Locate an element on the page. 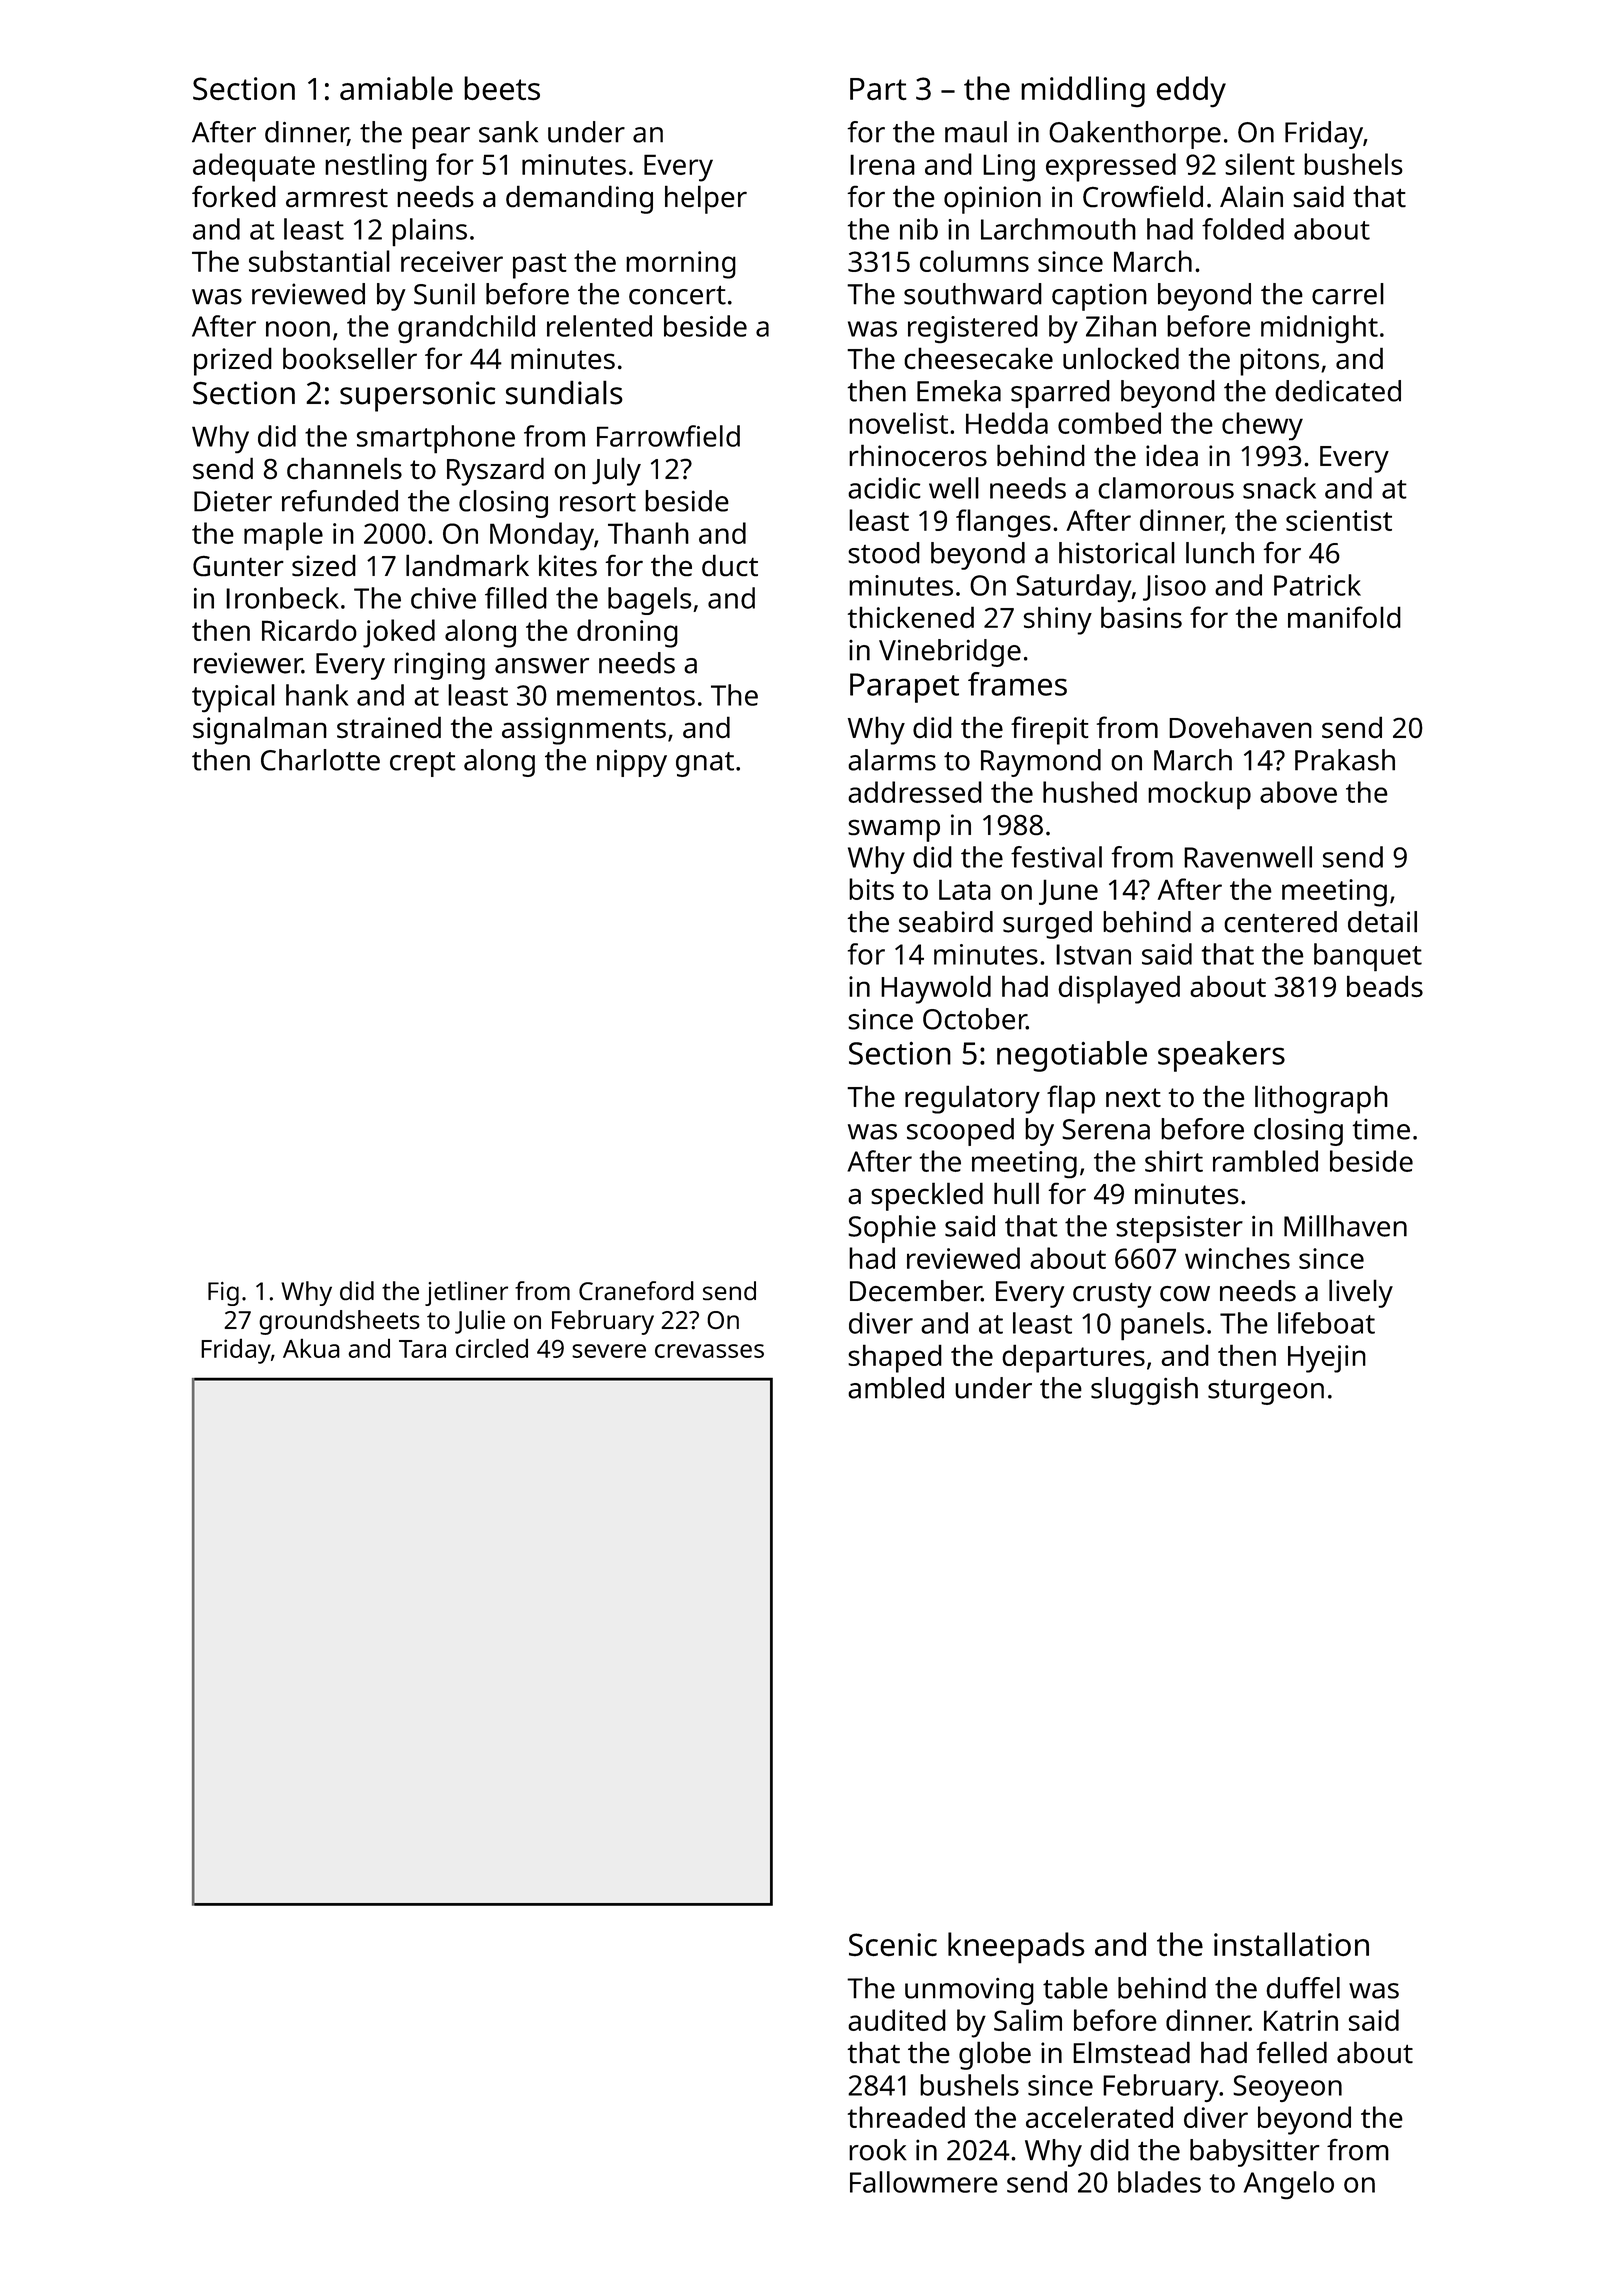 The width and height of the page is (1620, 2292). Fallowmere is located at coordinates (924, 2182).
